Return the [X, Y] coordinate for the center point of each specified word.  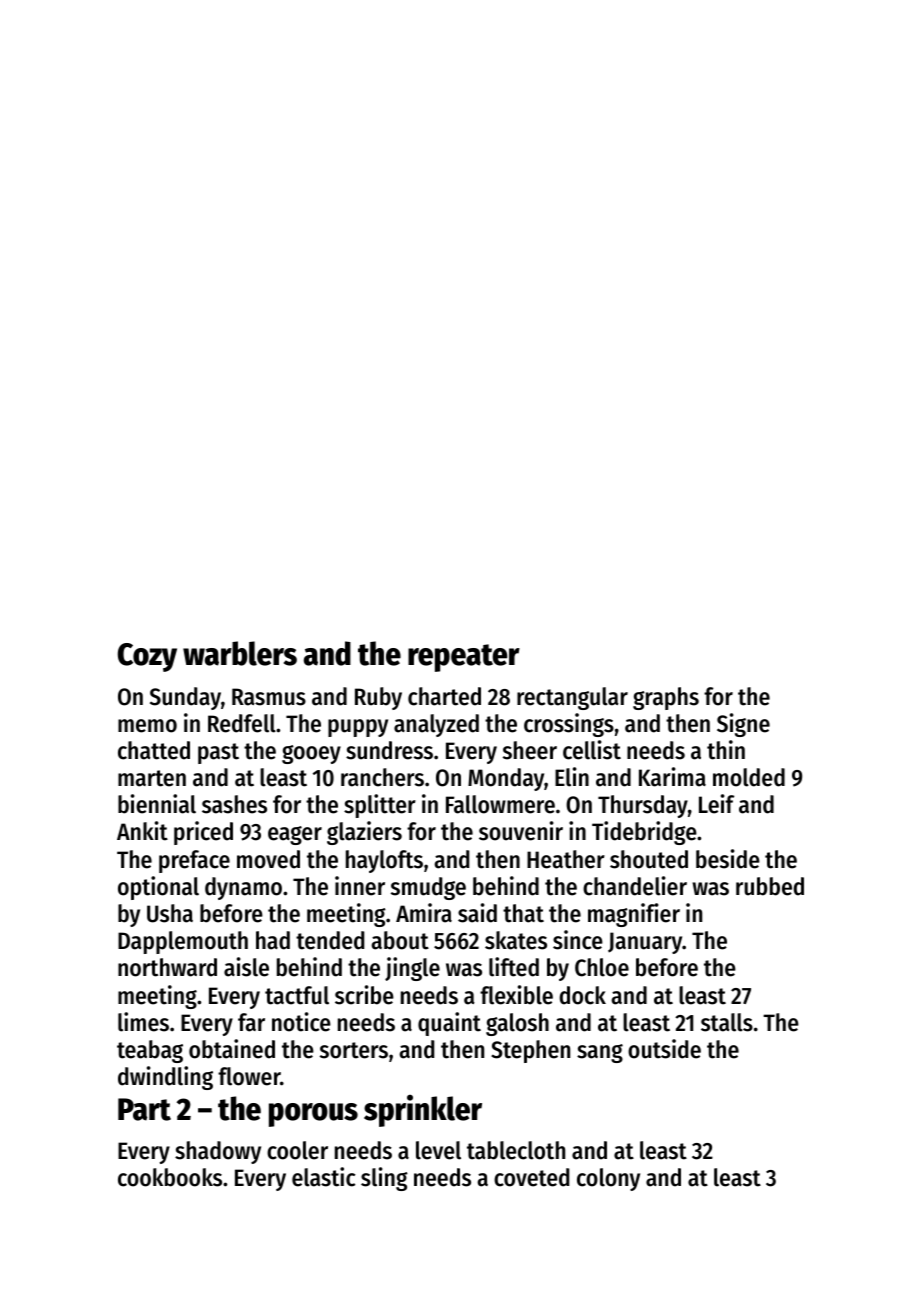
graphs [666, 698]
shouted [649, 859]
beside [728, 859]
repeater [464, 658]
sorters [354, 1050]
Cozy [147, 657]
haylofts [384, 861]
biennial [157, 804]
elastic [323, 1177]
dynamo [243, 888]
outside [664, 1049]
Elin [572, 777]
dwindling [165, 1078]
